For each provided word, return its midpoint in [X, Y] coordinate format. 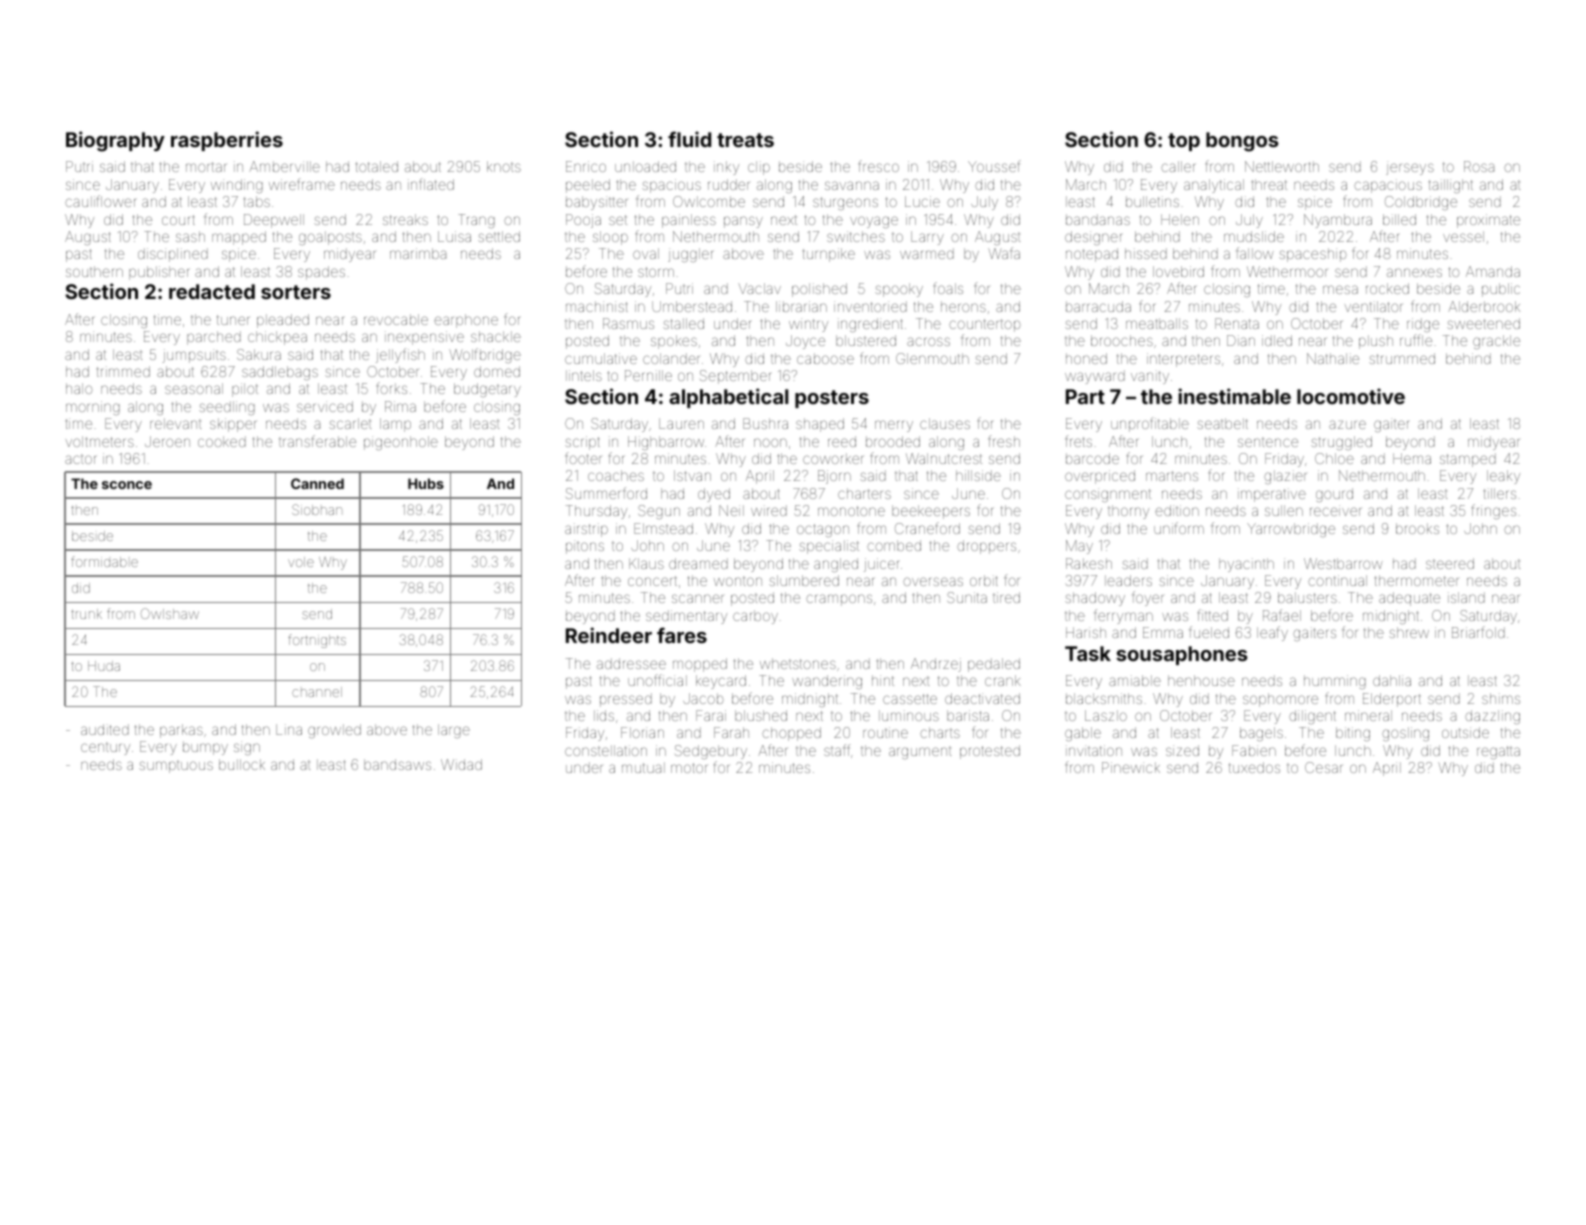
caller [1178, 166]
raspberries [227, 141]
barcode [1092, 458]
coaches [616, 475]
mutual [643, 767]
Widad [461, 764]
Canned [317, 483]
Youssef [994, 166]
